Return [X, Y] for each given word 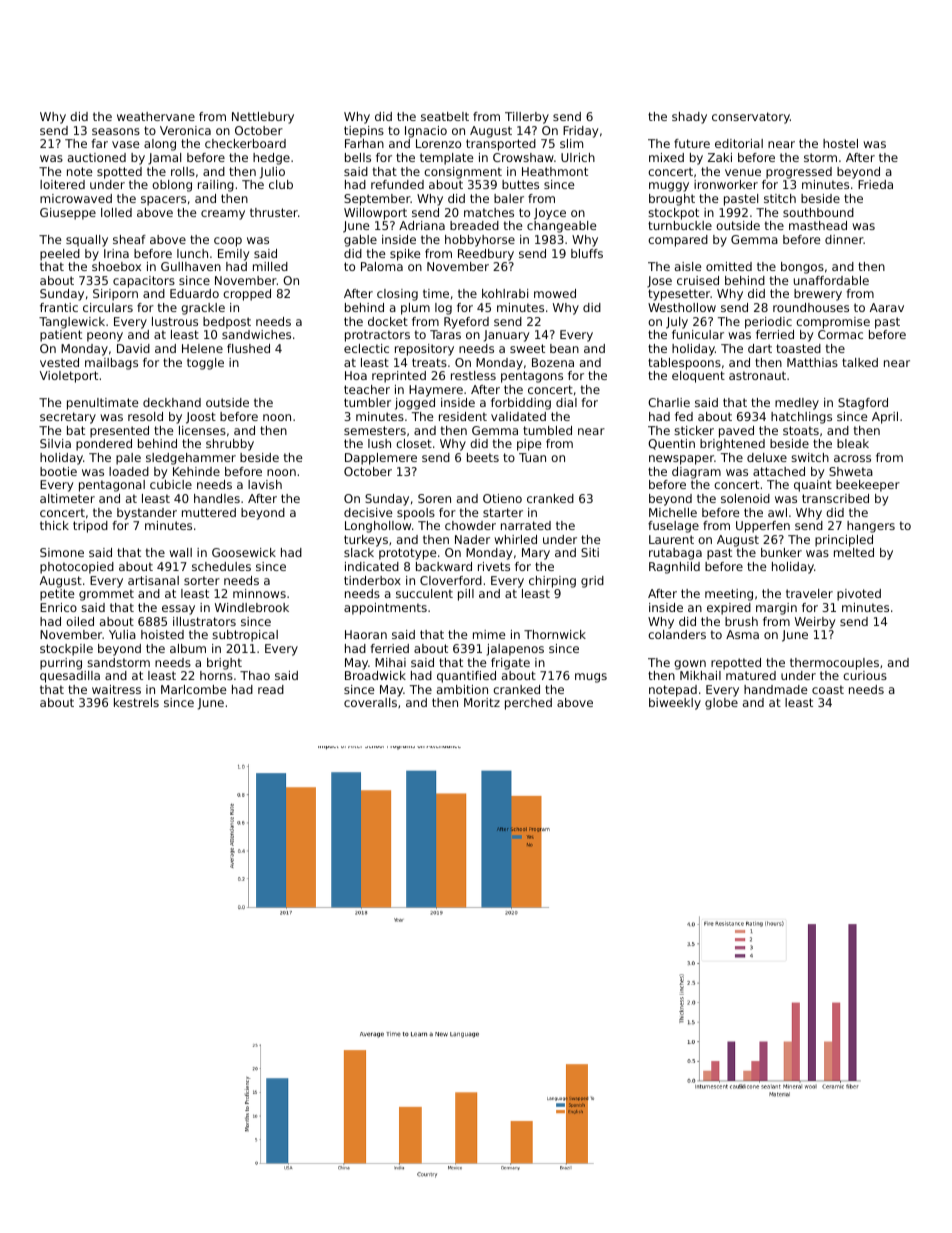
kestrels [136, 702]
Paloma [382, 266]
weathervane [156, 116]
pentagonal [112, 486]
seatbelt [445, 116]
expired [729, 609]
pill [466, 595]
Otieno [502, 498]
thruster [274, 212]
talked [860, 362]
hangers [871, 527]
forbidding [521, 404]
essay [178, 610]
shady [689, 118]
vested [59, 362]
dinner [844, 239]
